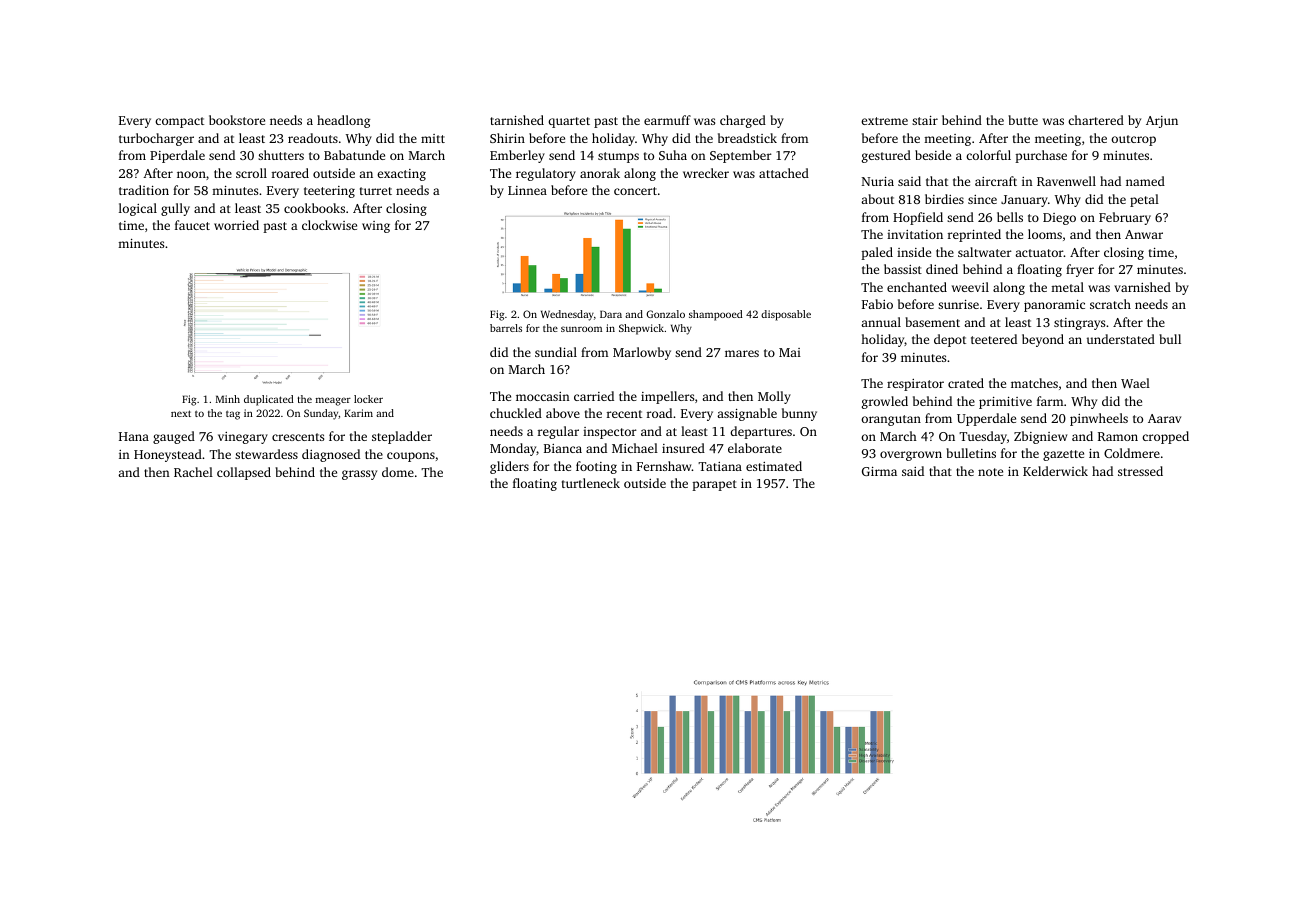 The width and height of the page is (1308, 924). I want to click on scratch, so click(1110, 304).
